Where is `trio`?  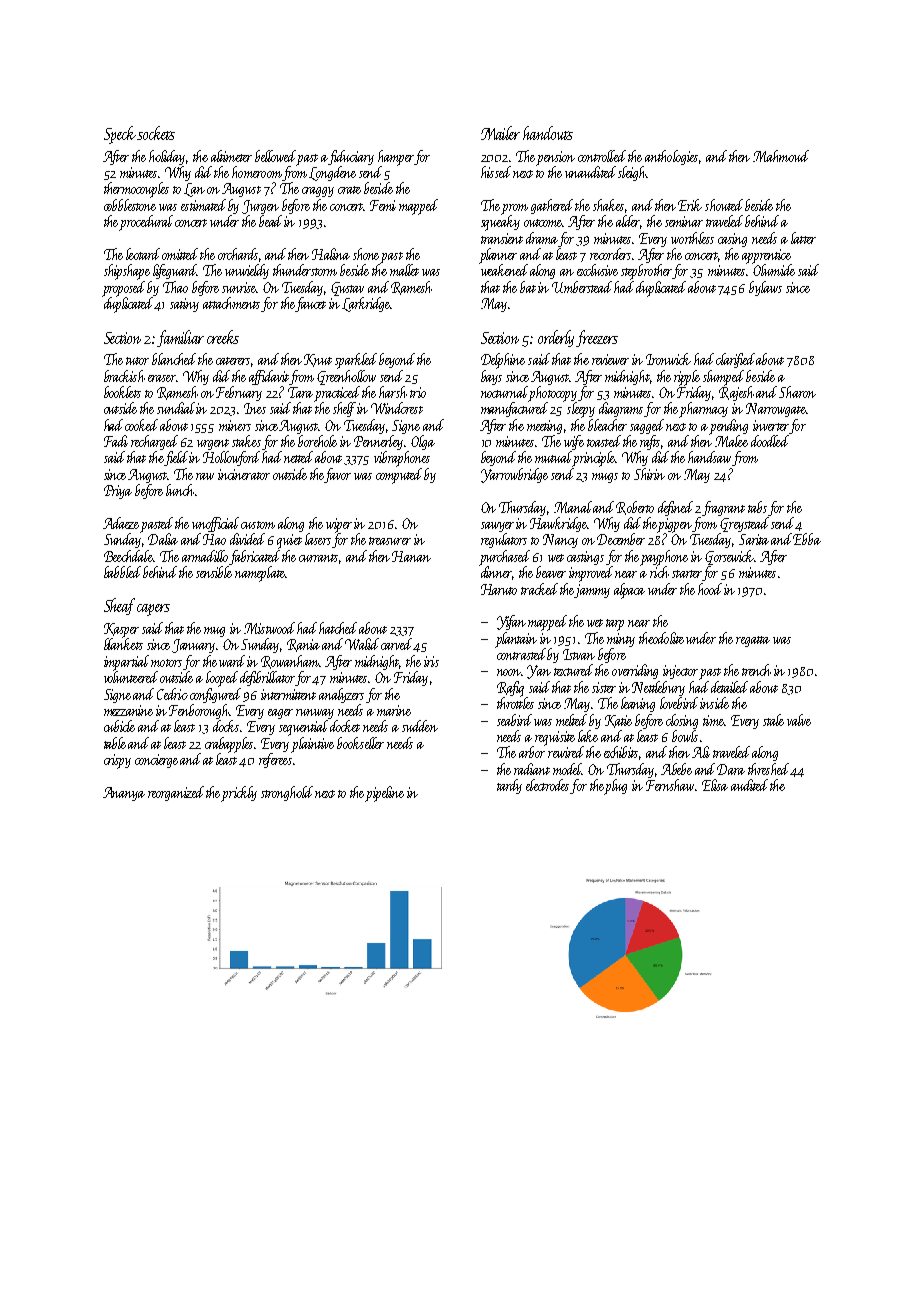
trio is located at coordinates (418, 392).
